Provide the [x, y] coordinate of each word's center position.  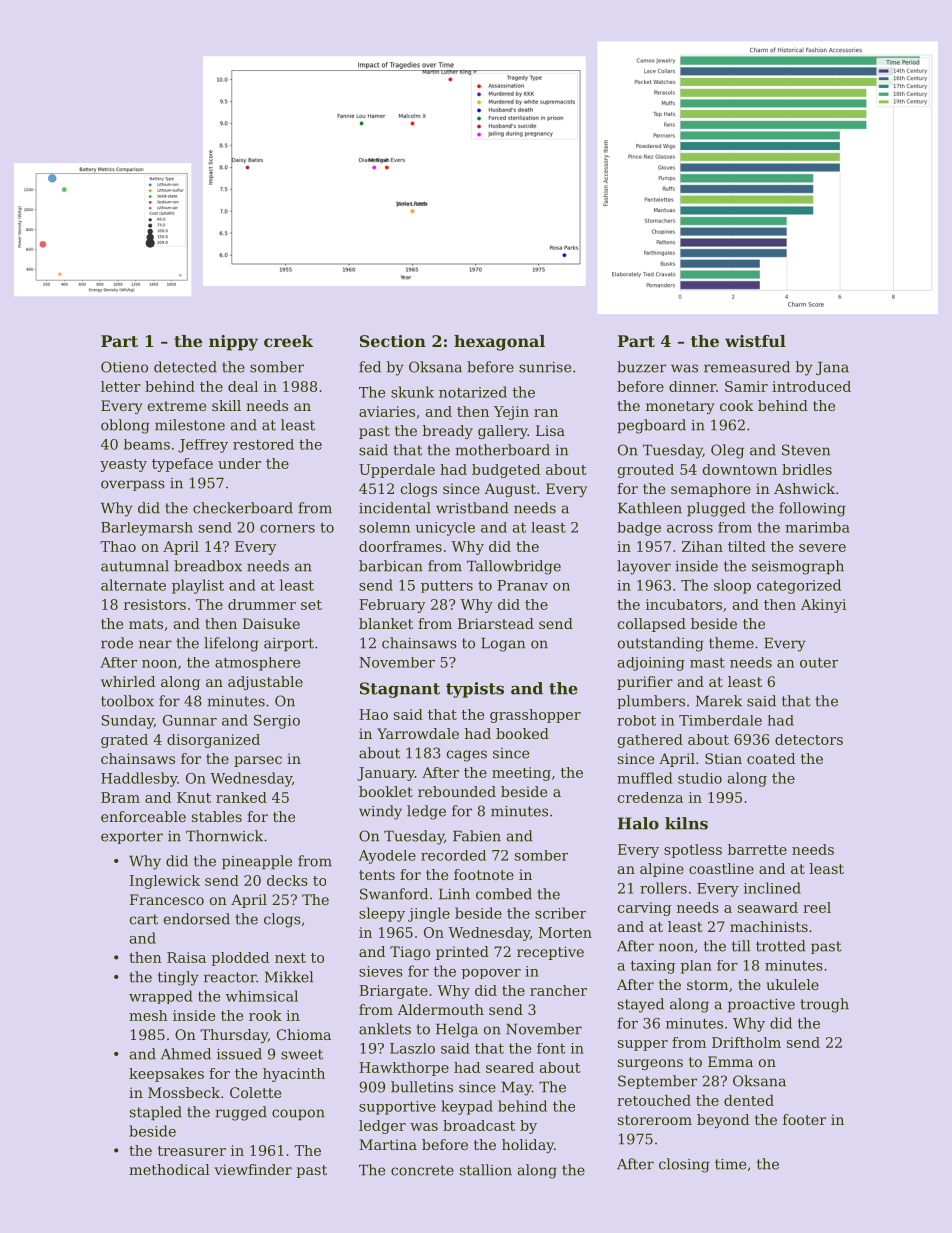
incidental [395, 508]
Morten [565, 932]
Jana [832, 368]
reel [817, 907]
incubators [684, 604]
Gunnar [190, 720]
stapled [156, 1113]
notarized [473, 392]
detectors [809, 739]
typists [475, 690]
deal [243, 386]
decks [287, 880]
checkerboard [243, 508]
